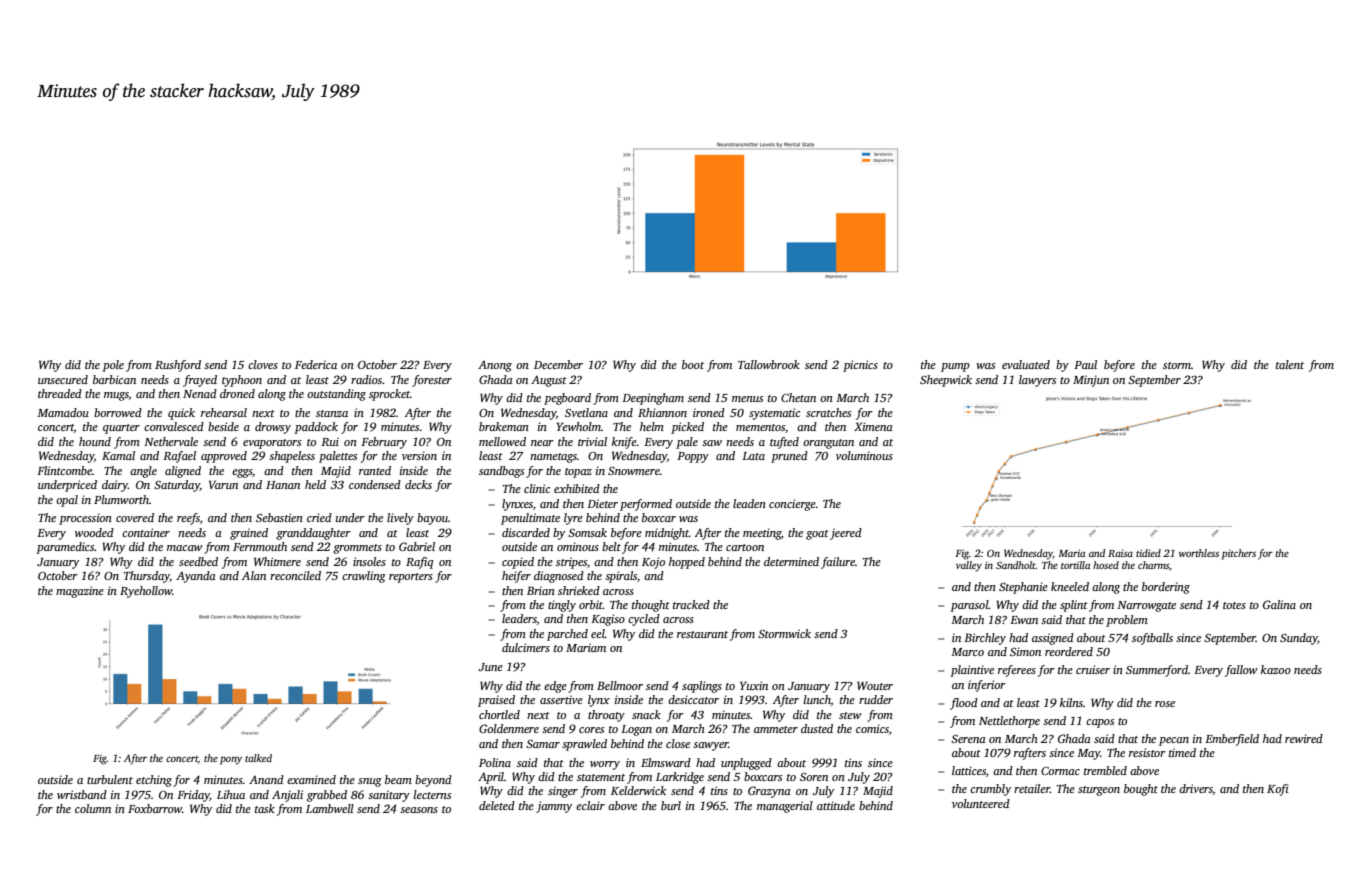  Describe the element at coordinates (316, 364) in the image. I see `Federica` at that location.
